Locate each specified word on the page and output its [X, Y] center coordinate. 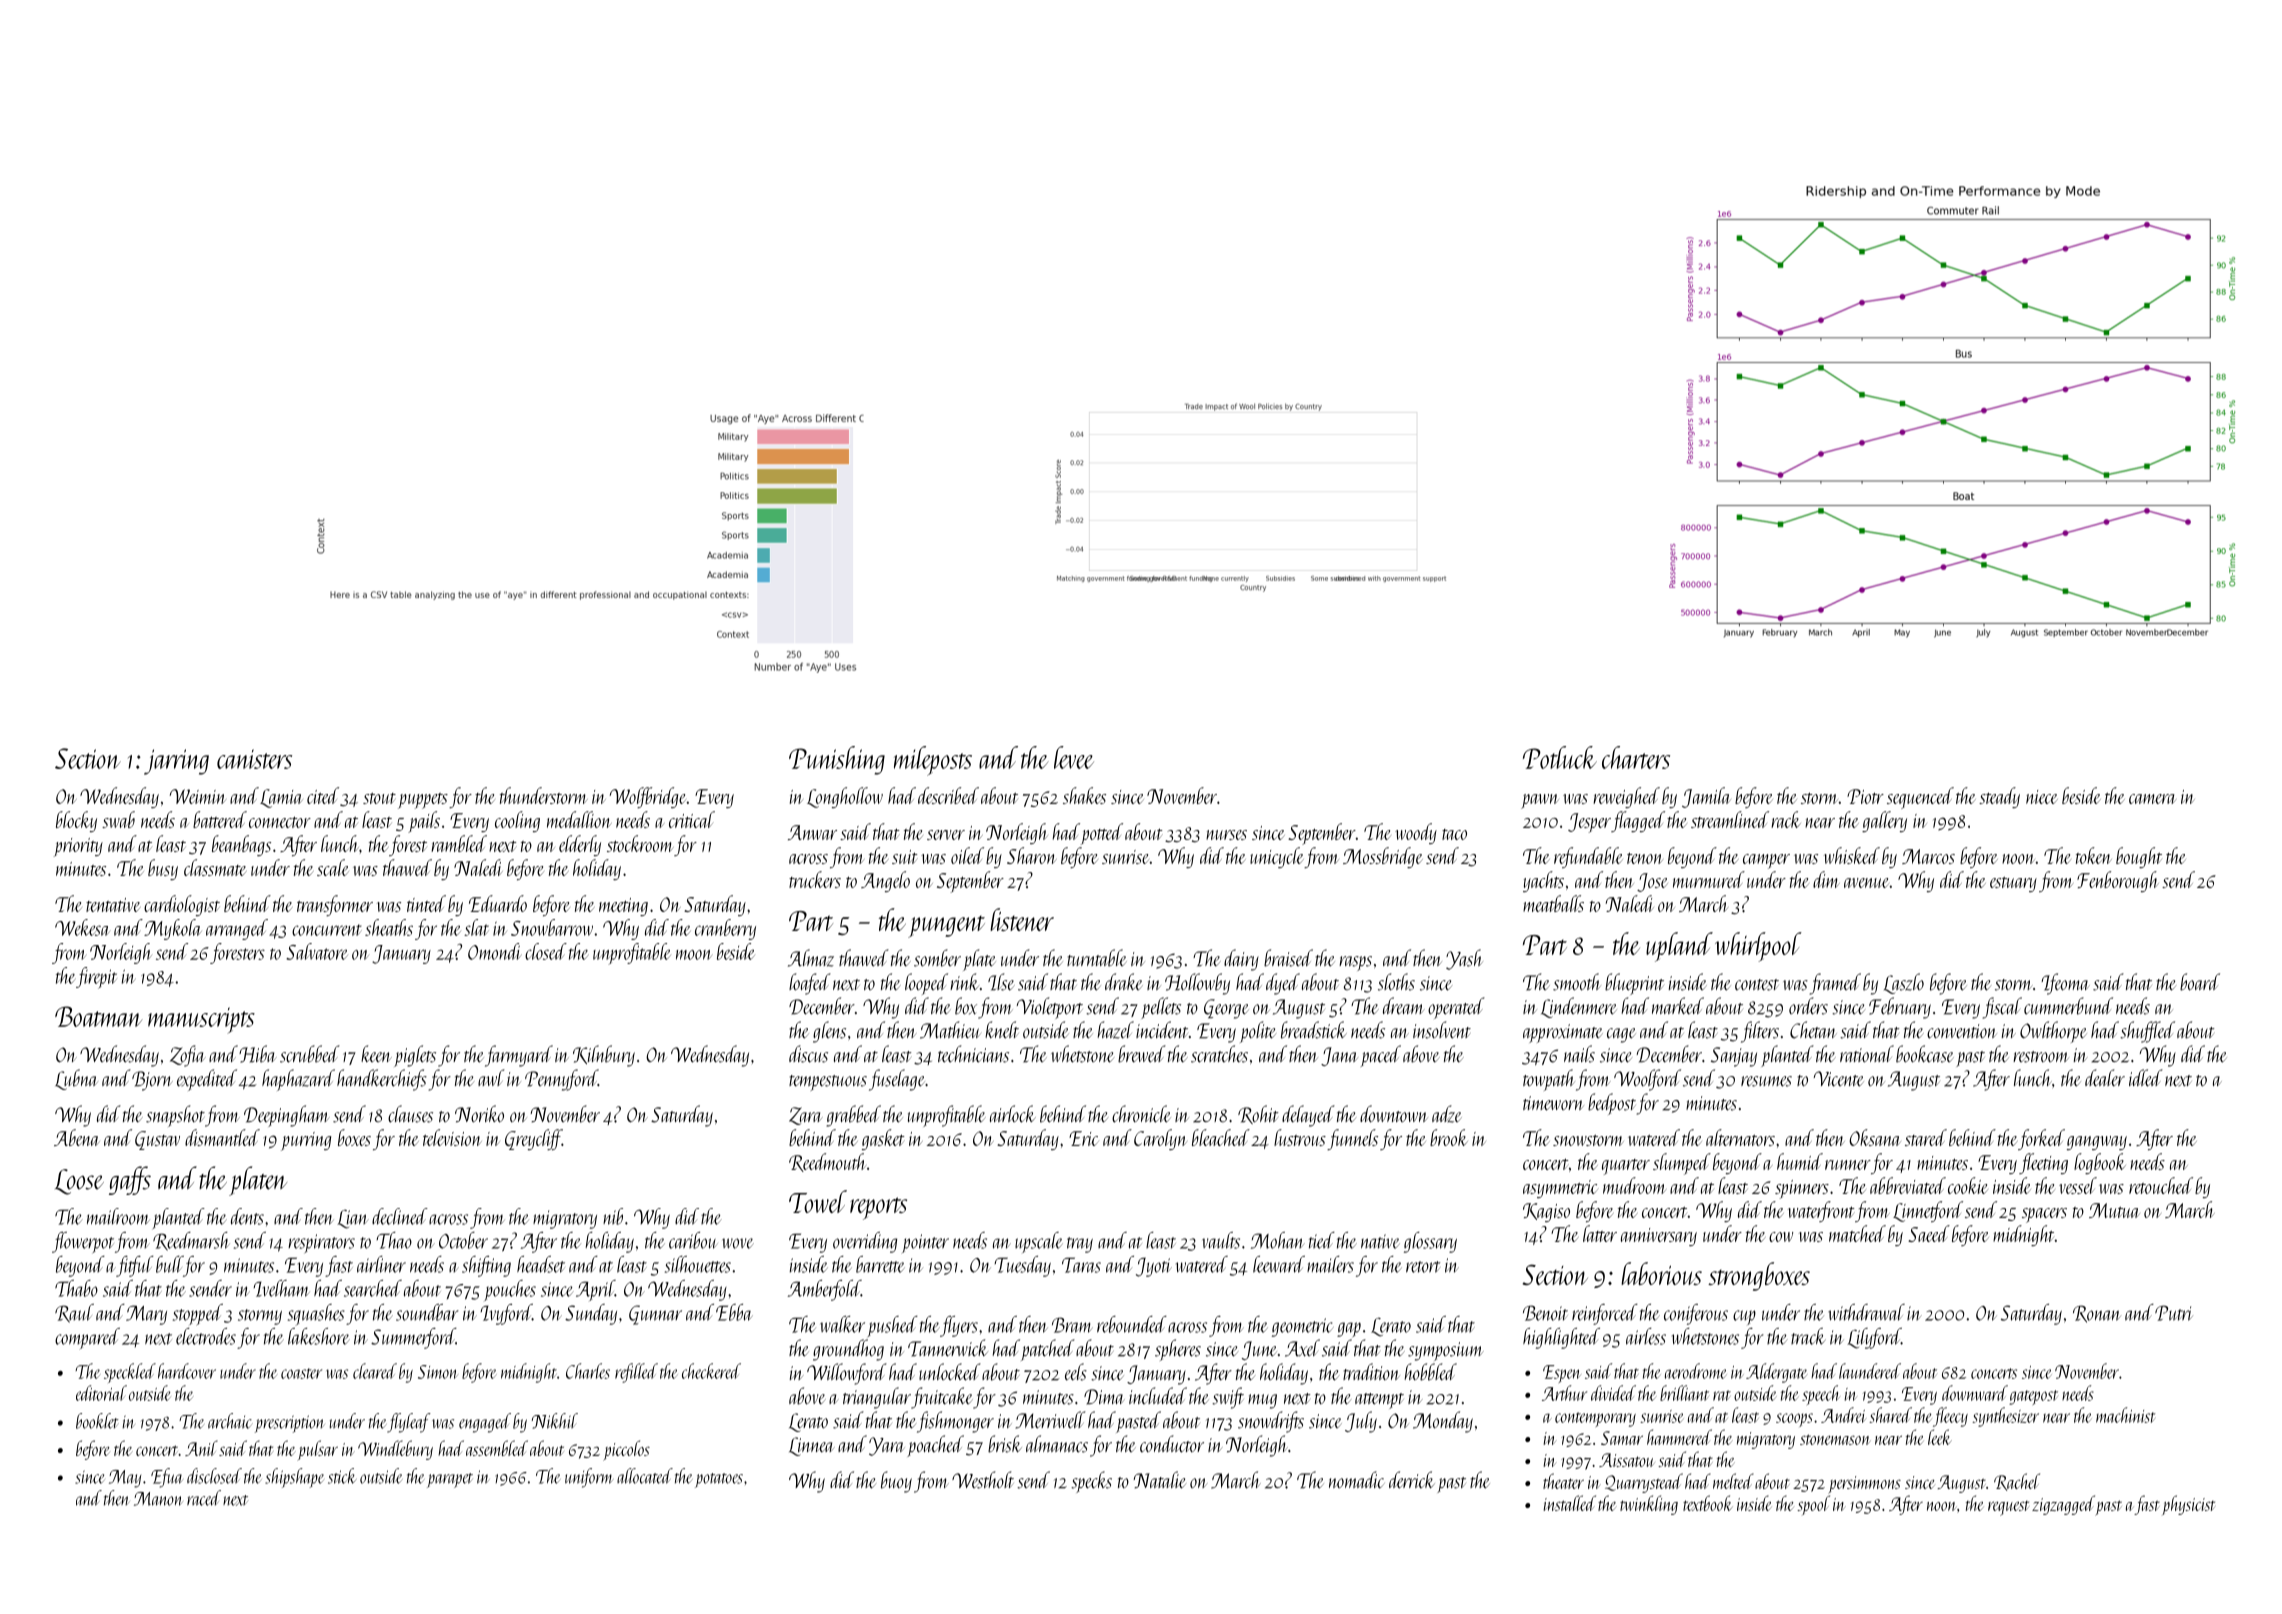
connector [280, 822]
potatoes [719, 1480]
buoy [896, 1482]
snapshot [175, 1116]
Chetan [1813, 1030]
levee [1074, 757]
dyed [1283, 984]
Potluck [1560, 757]
